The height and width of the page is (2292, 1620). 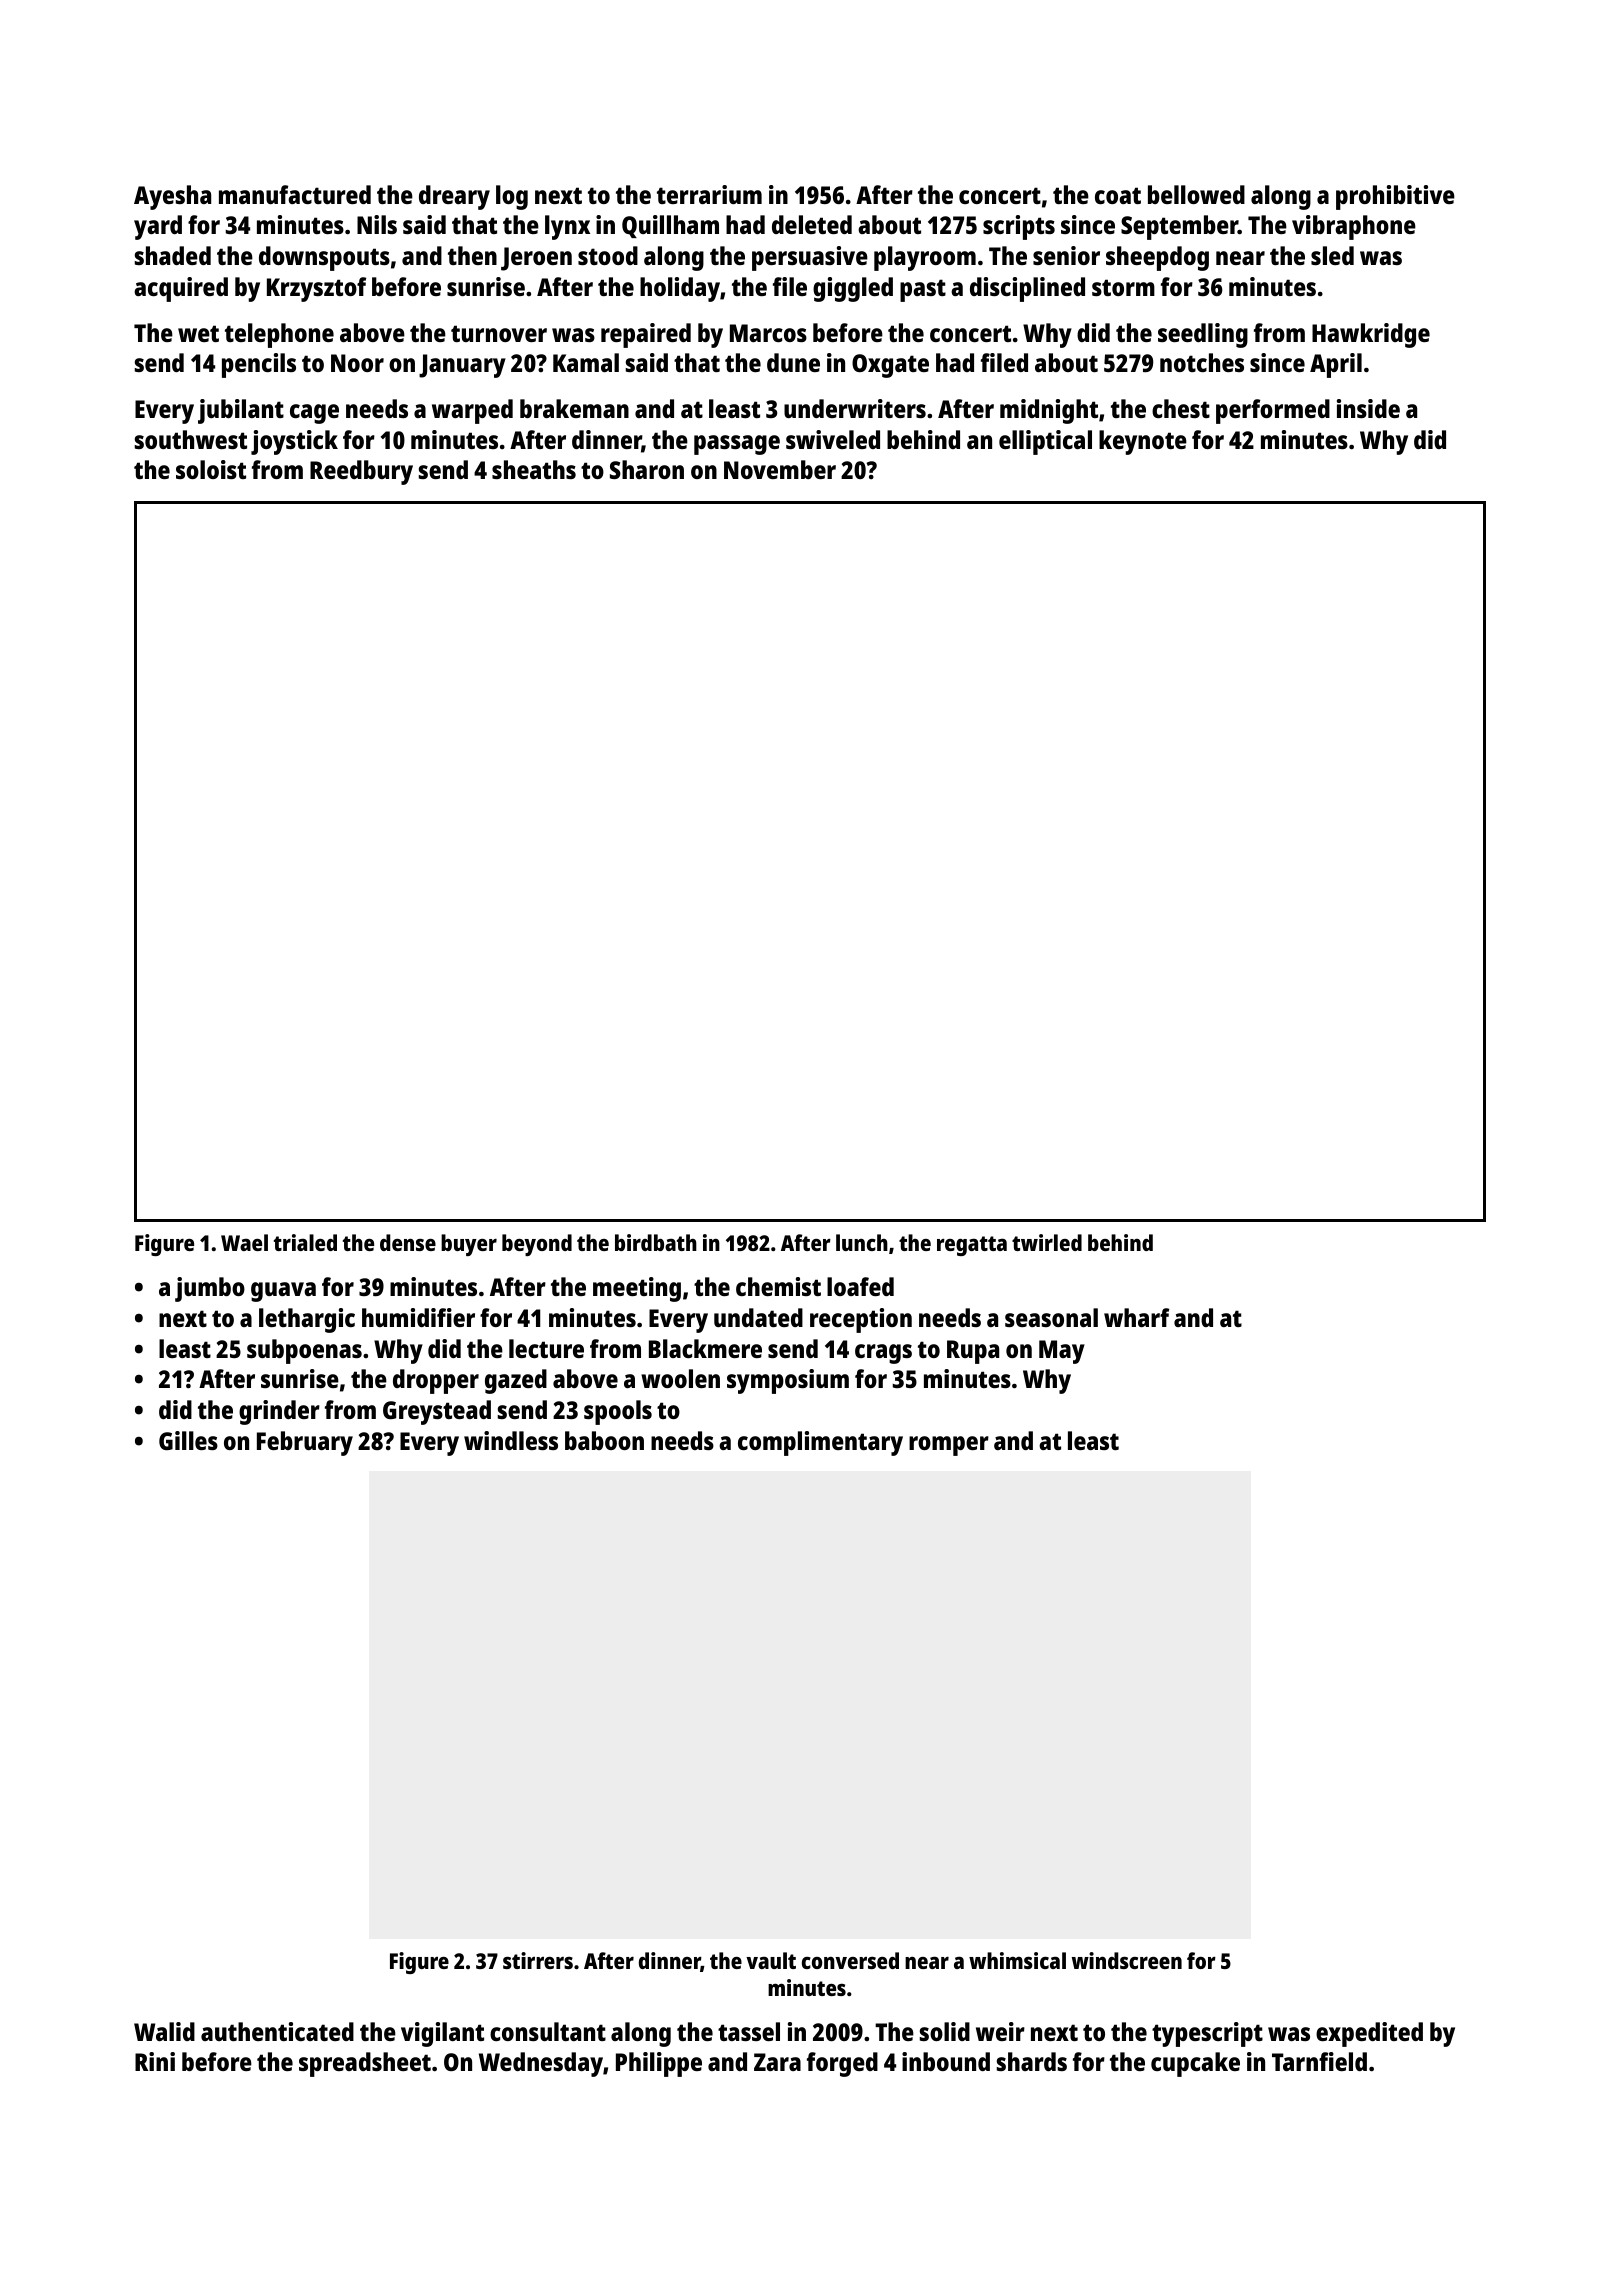 I want to click on baboon, so click(x=604, y=1440).
